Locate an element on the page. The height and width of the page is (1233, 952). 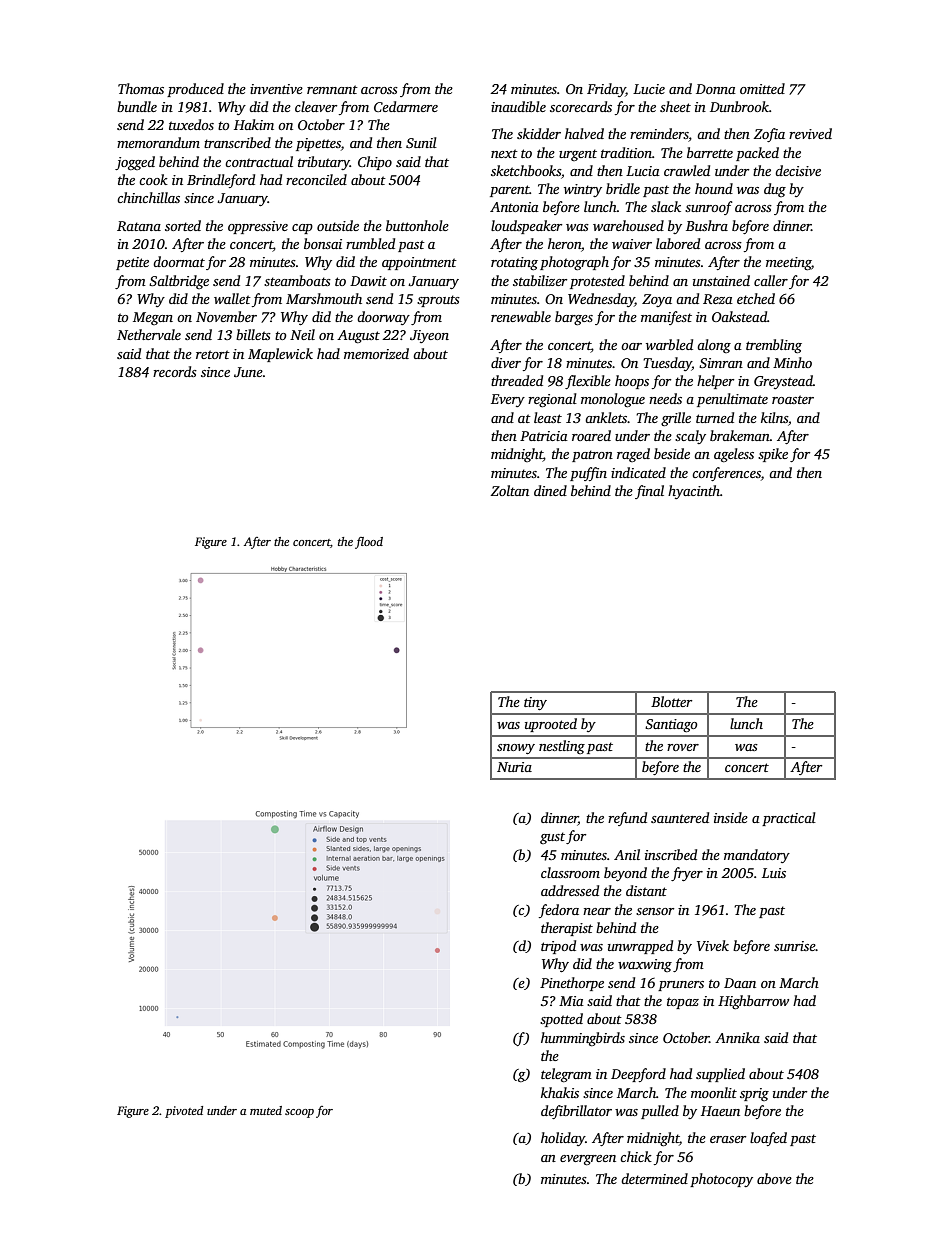
Cedarmere is located at coordinates (406, 106).
